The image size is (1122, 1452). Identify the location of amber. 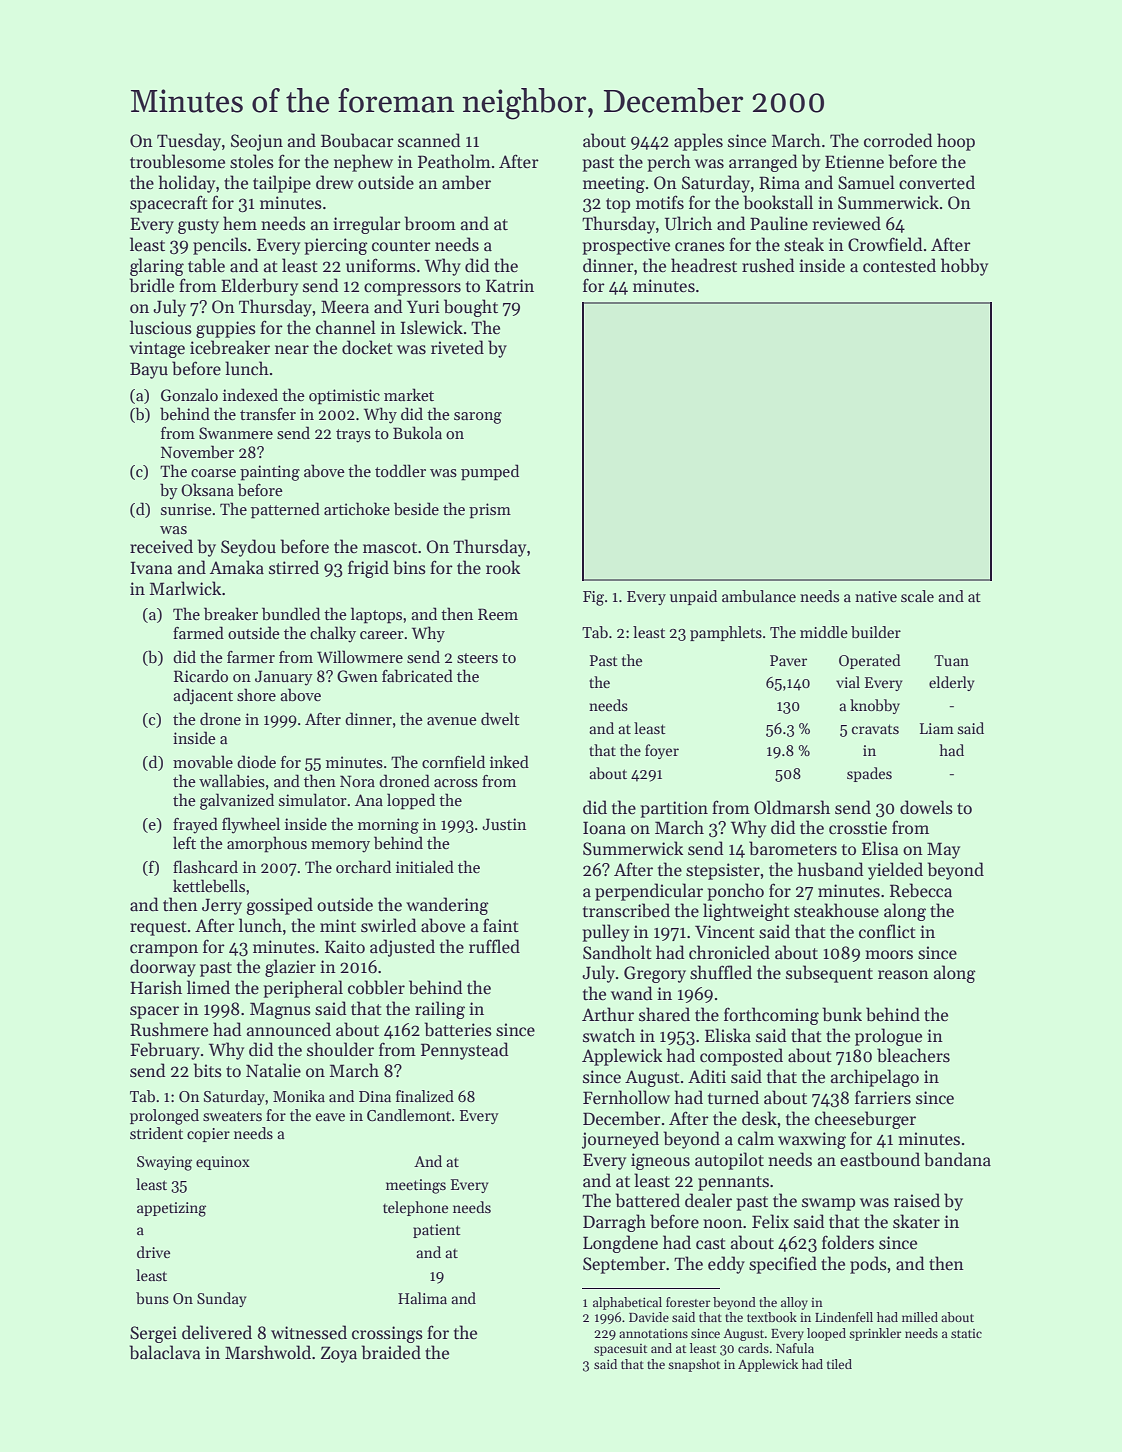
(466, 182).
